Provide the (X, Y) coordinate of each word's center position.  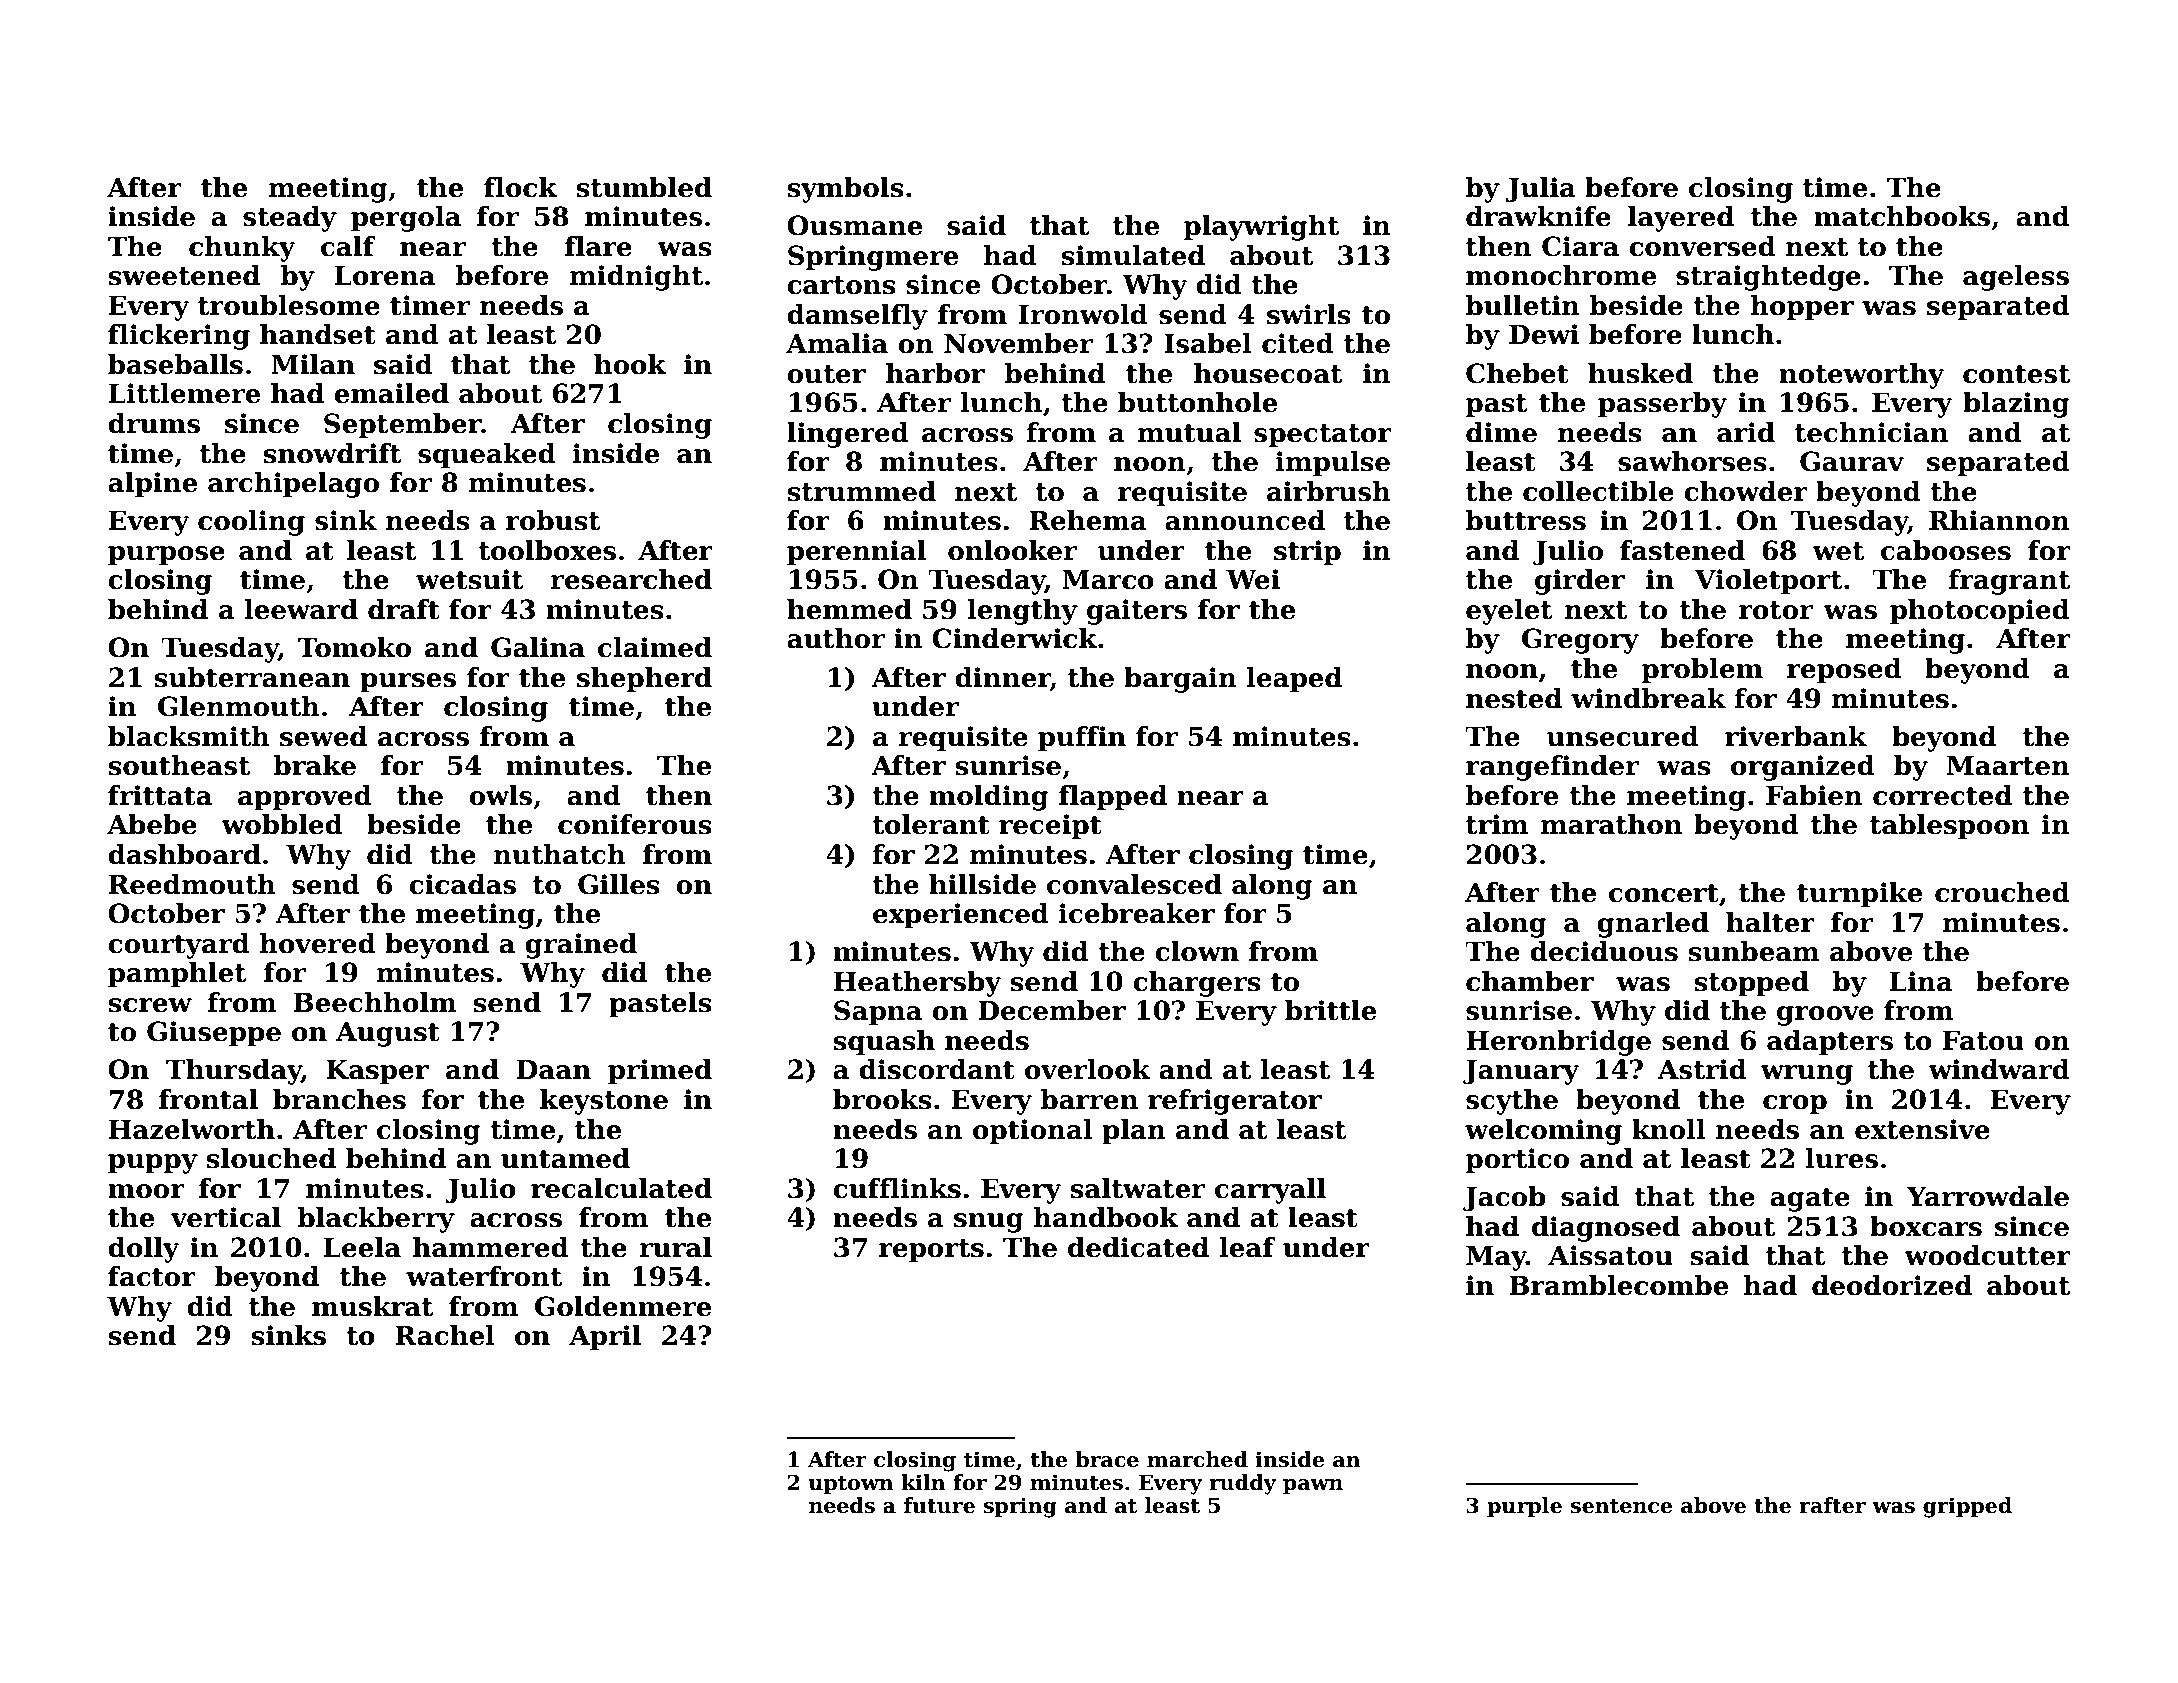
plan (1134, 1132)
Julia (1541, 190)
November (1018, 343)
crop (1795, 1105)
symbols (845, 190)
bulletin (1523, 305)
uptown (851, 1485)
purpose (166, 556)
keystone (604, 1102)
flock (520, 187)
